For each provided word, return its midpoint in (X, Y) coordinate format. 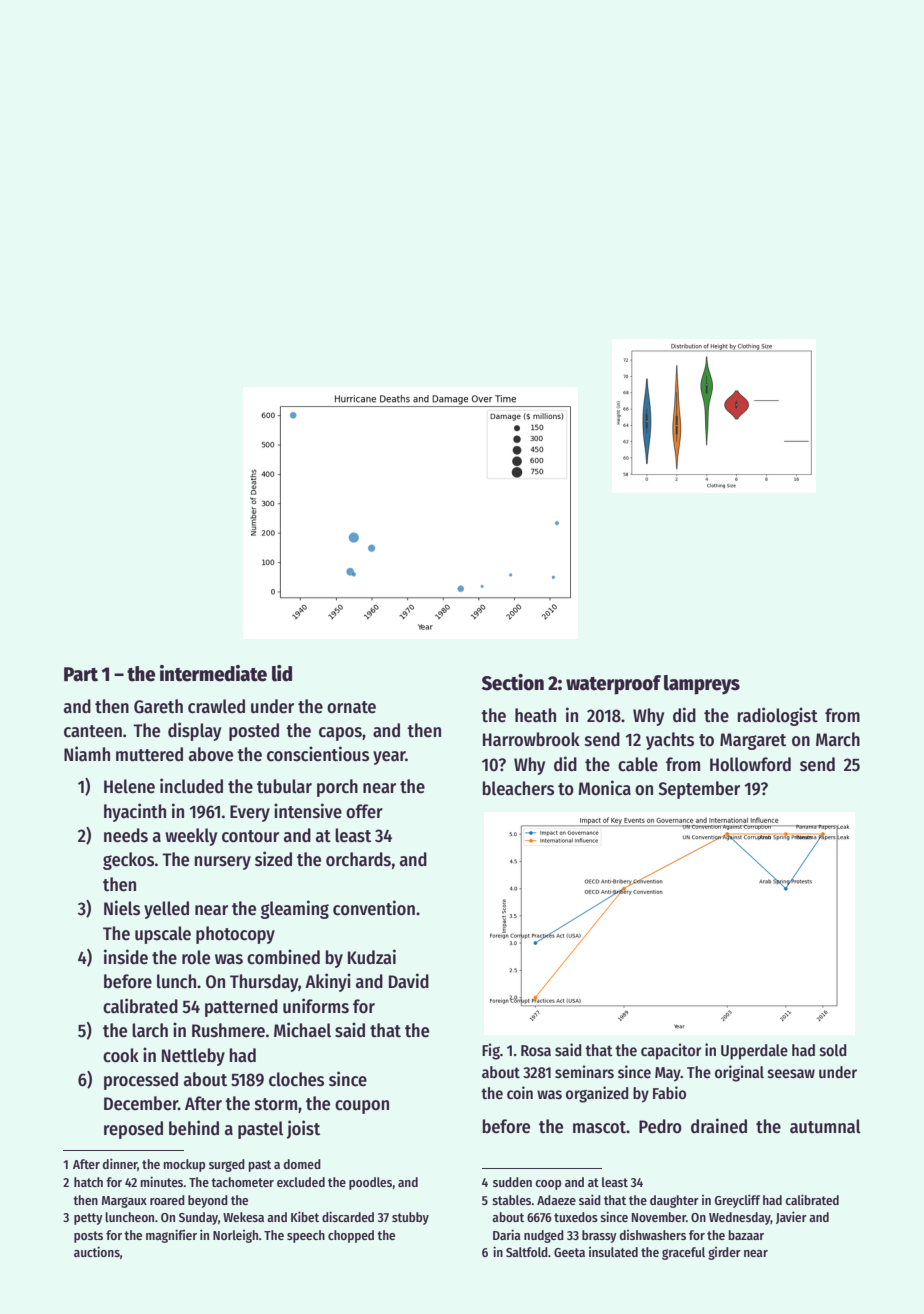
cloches (296, 1079)
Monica (604, 788)
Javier (791, 1217)
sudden (512, 1182)
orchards (358, 859)
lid (282, 673)
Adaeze (556, 1200)
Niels (122, 908)
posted (254, 732)
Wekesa (243, 1217)
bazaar (746, 1235)
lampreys (702, 685)
